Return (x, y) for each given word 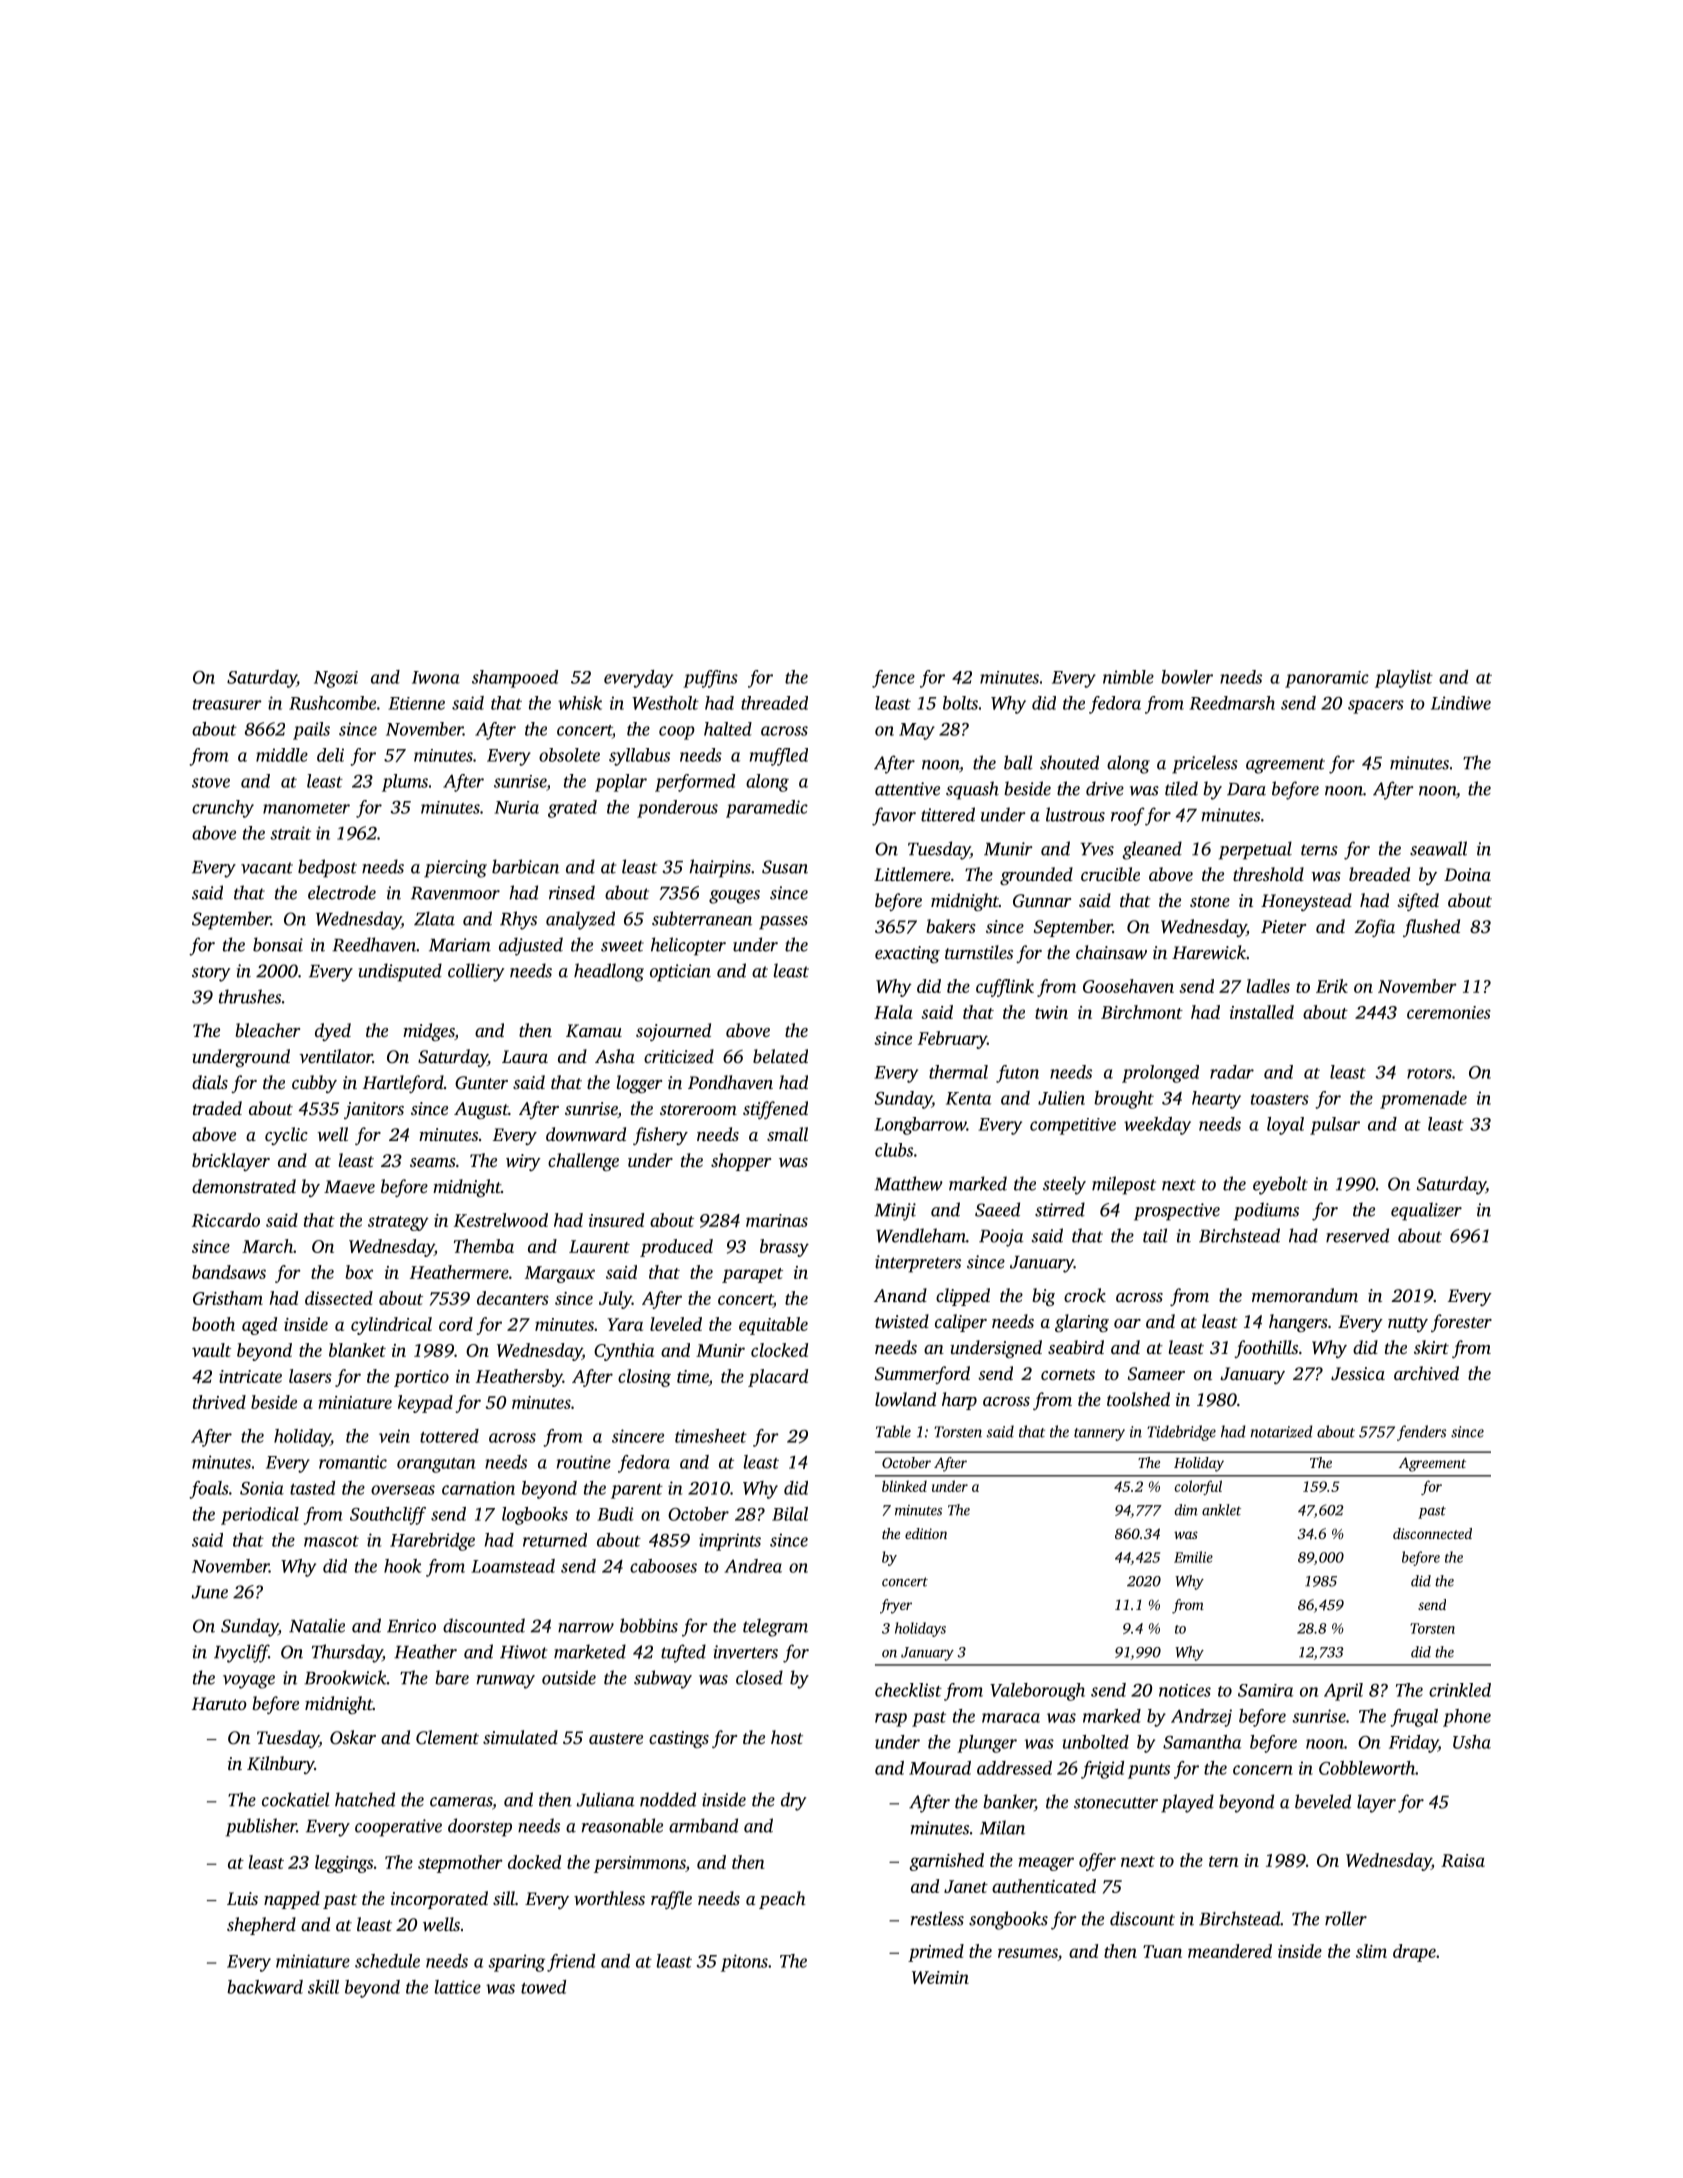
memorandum (1305, 1295)
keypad (425, 1404)
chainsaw (1111, 952)
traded (217, 1108)
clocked (779, 1350)
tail (1155, 1235)
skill (323, 1987)
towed (543, 1987)
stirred (1060, 1209)
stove (211, 782)
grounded (1036, 876)
